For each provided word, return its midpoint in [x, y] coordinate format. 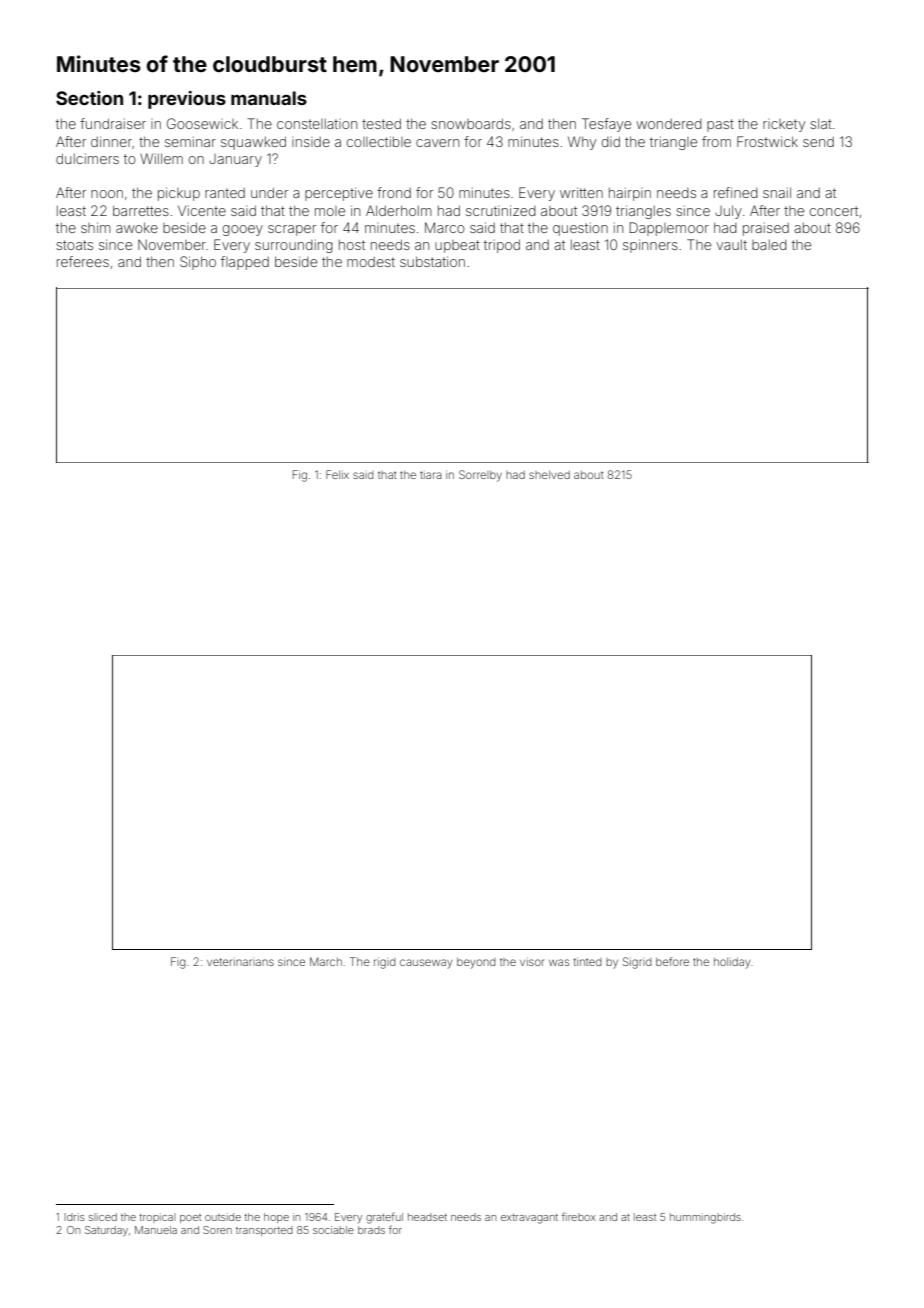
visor [532, 961]
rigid [384, 963]
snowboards [471, 123]
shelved [549, 475]
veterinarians [240, 961]
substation [432, 261]
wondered [669, 124]
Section [89, 98]
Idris [74, 1217]
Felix [337, 474]
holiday [732, 963]
